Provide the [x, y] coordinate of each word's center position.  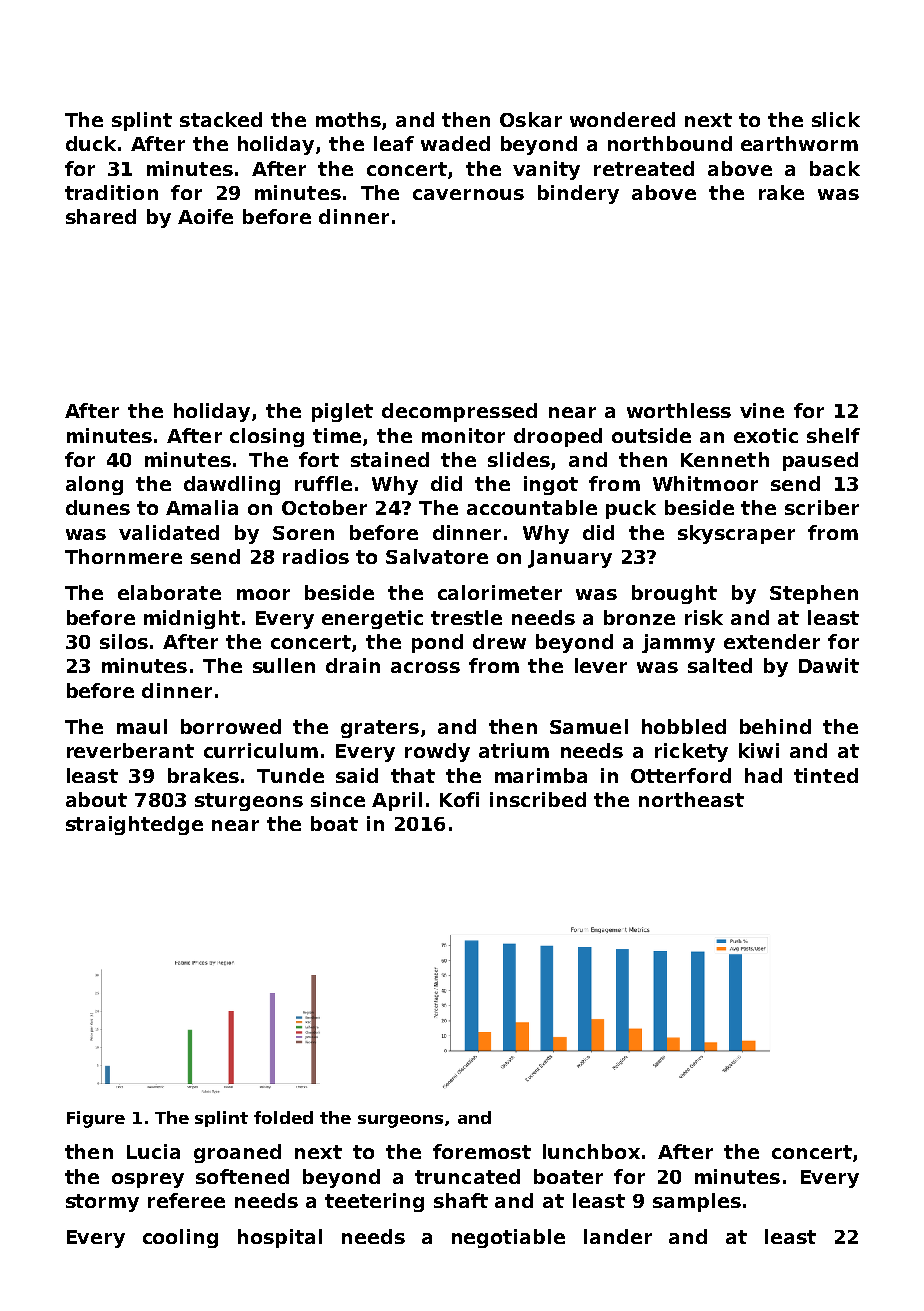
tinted [826, 775]
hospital [280, 1238]
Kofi [459, 799]
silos [124, 641]
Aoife [205, 216]
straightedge [134, 825]
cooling [180, 1238]
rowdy [437, 752]
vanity [546, 170]
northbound [670, 143]
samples [697, 1202]
